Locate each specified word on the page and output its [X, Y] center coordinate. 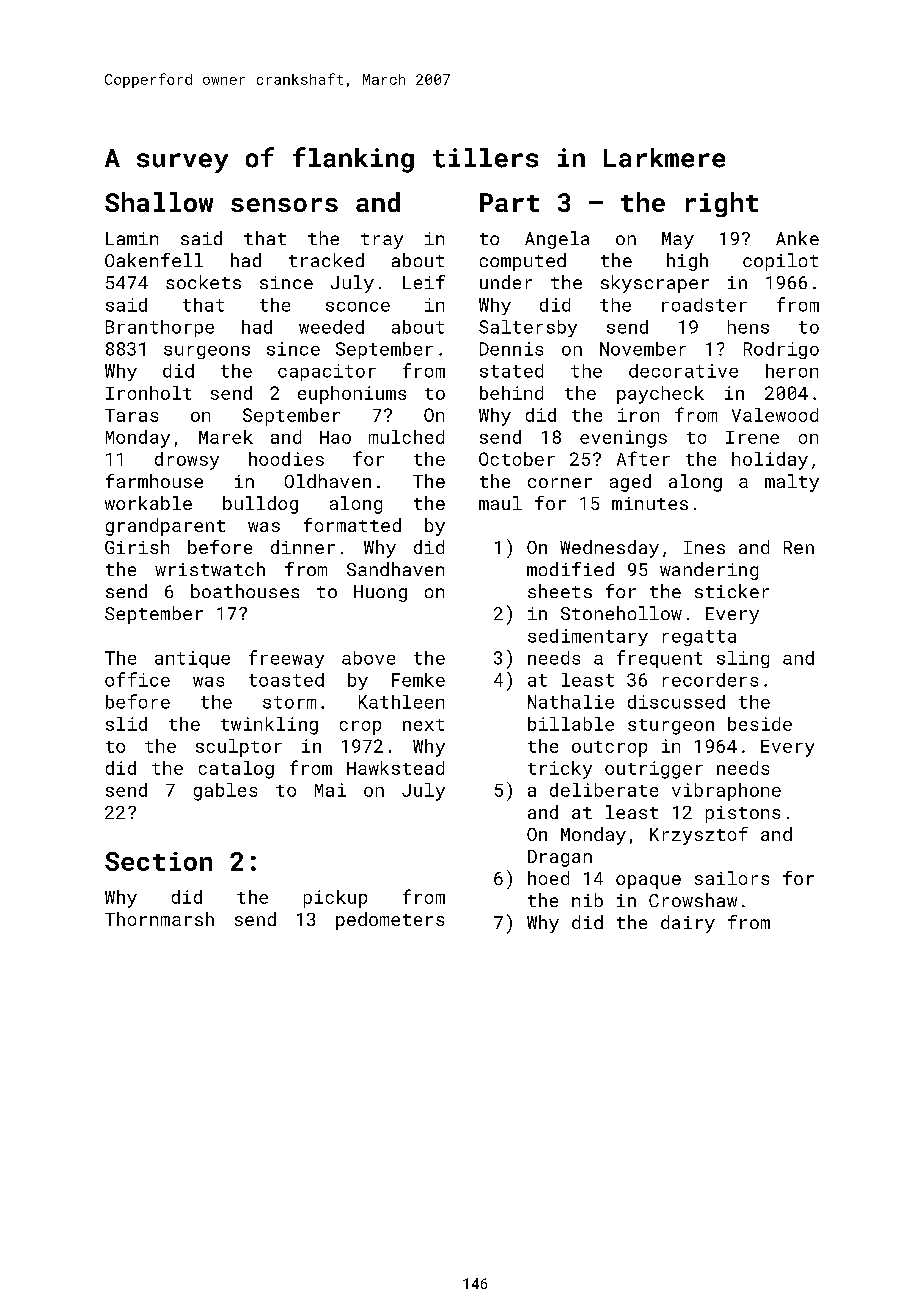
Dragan [560, 858]
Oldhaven [328, 481]
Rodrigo [781, 350]
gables [225, 792]
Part [509, 202]
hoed [548, 878]
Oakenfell [154, 260]
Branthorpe [160, 328]
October [517, 459]
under [506, 282]
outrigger [654, 770]
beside [760, 724]
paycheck [660, 395]
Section [158, 861]
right [722, 204]
